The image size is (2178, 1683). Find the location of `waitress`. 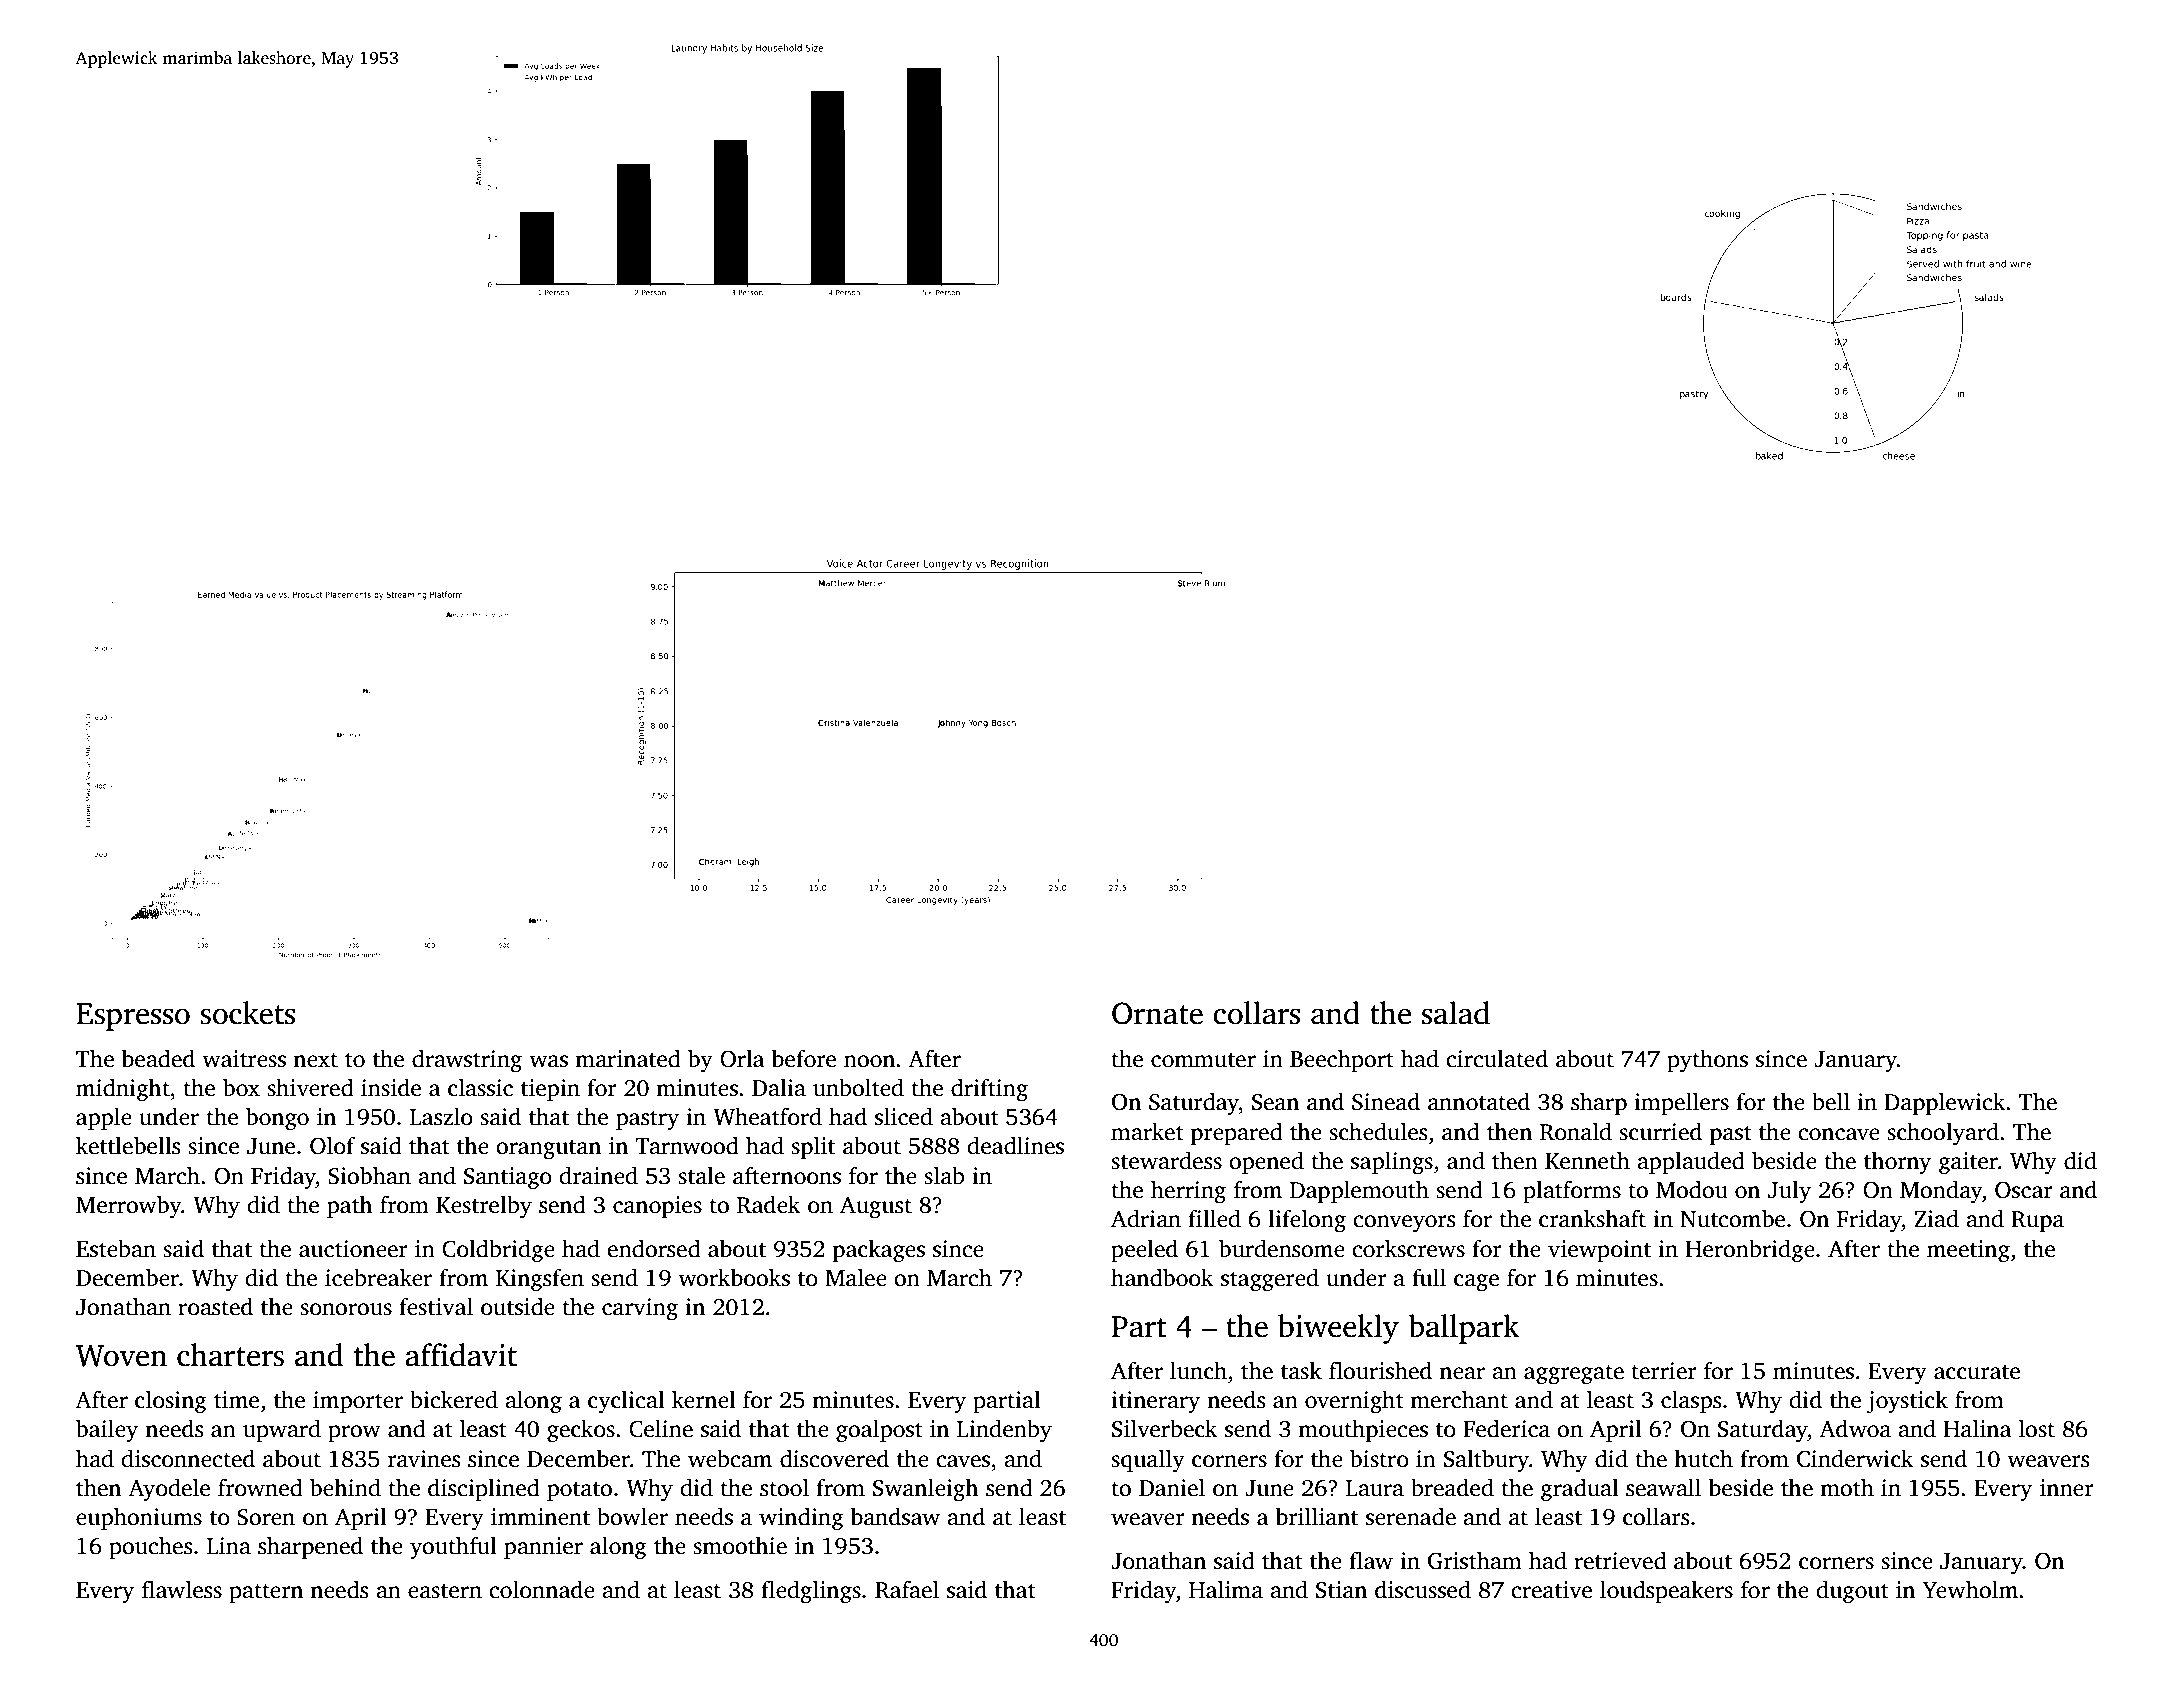

waitress is located at coordinates (244, 1059).
